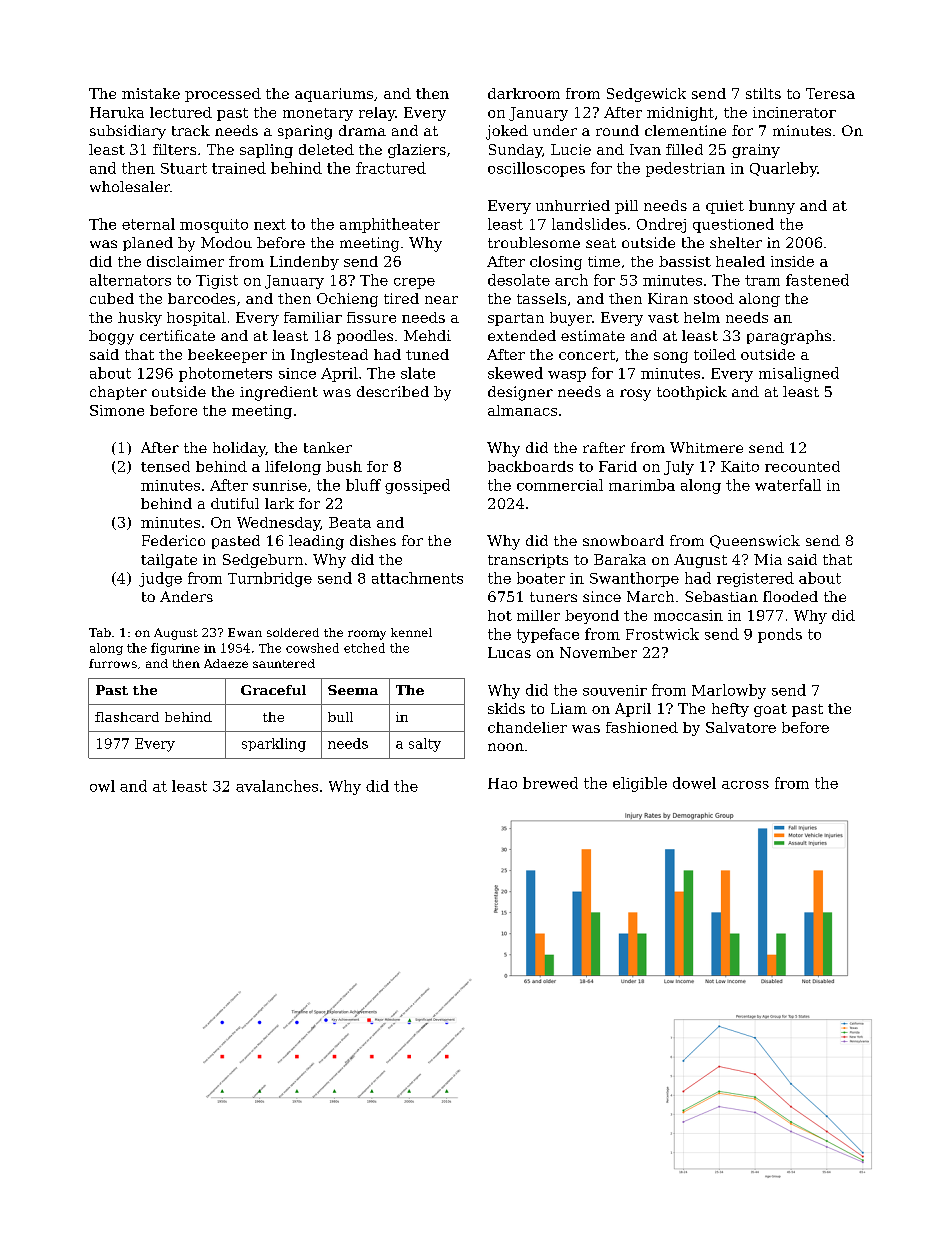 Image resolution: width=952 pixels, height=1233 pixels. I want to click on avalanches, so click(277, 786).
